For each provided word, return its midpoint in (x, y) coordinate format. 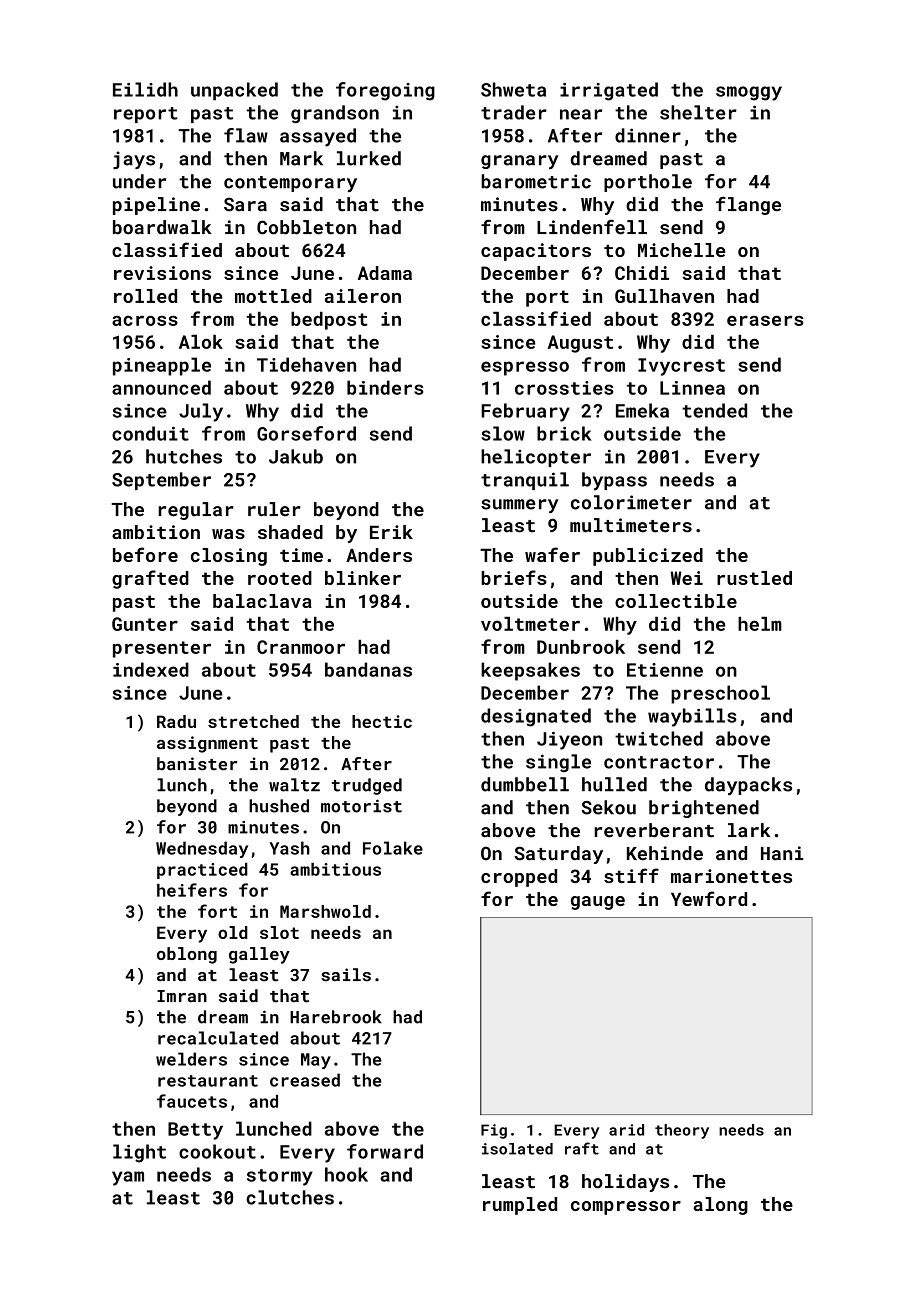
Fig (494, 1131)
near (581, 114)
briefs (514, 577)
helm (760, 624)
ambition (156, 532)
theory (682, 1131)
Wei (686, 578)
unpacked (234, 91)
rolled (145, 296)
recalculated (218, 1038)
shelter (698, 112)
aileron (363, 296)
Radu (176, 721)
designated (536, 717)
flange (748, 206)
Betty (195, 1131)
